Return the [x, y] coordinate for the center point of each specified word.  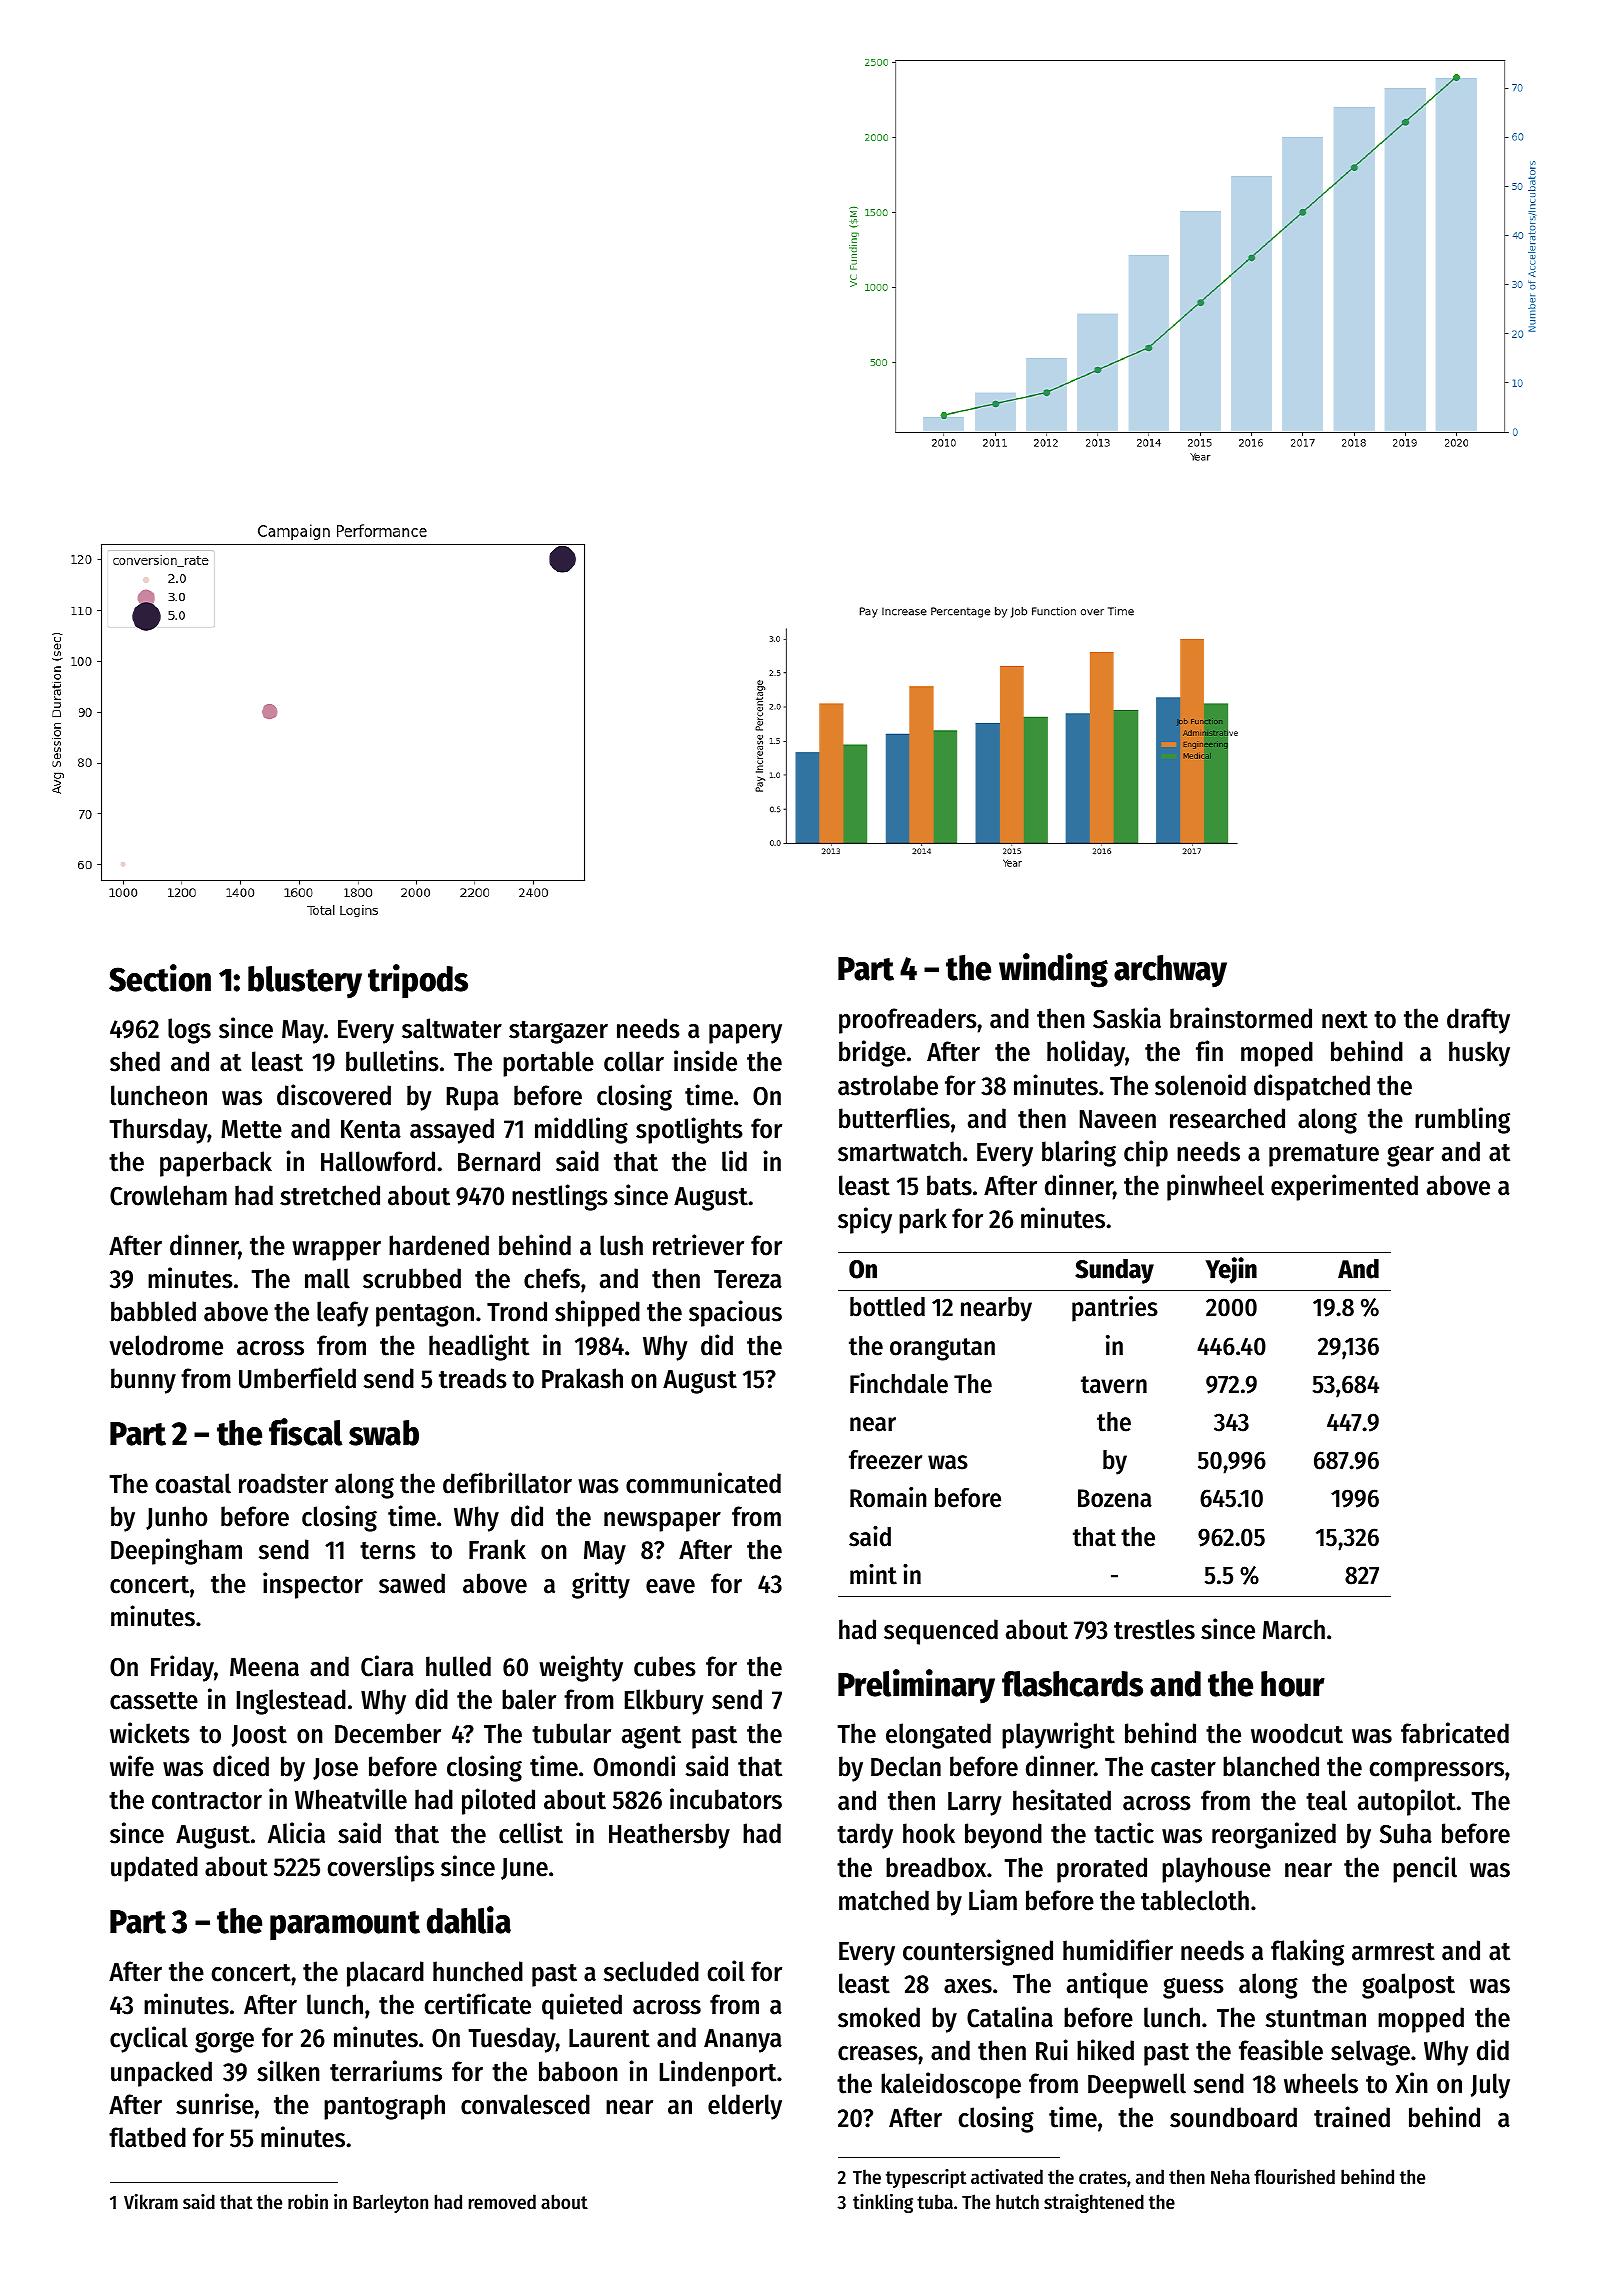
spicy [865, 1220]
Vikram [151, 2201]
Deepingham [176, 1551]
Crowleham [168, 1195]
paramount [345, 1925]
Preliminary [916, 1686]
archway [1170, 971]
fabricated [1455, 1733]
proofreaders [908, 1021]
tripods [418, 981]
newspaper [662, 1522]
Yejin [1231, 1270]
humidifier [1118, 1950]
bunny [143, 1381]
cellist [531, 1833]
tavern [1114, 1385]
